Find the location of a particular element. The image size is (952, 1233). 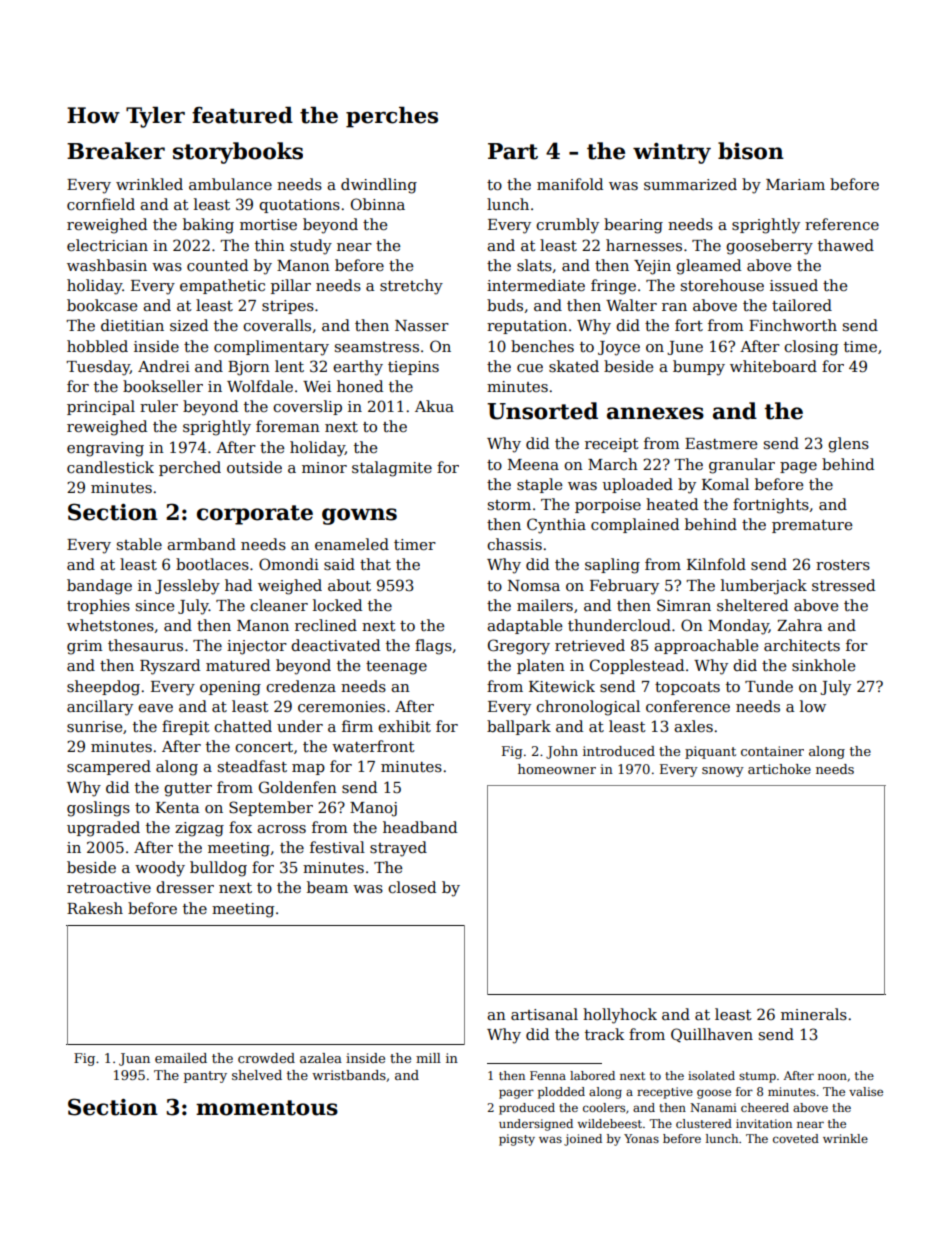

dwindling is located at coordinates (379, 186).
